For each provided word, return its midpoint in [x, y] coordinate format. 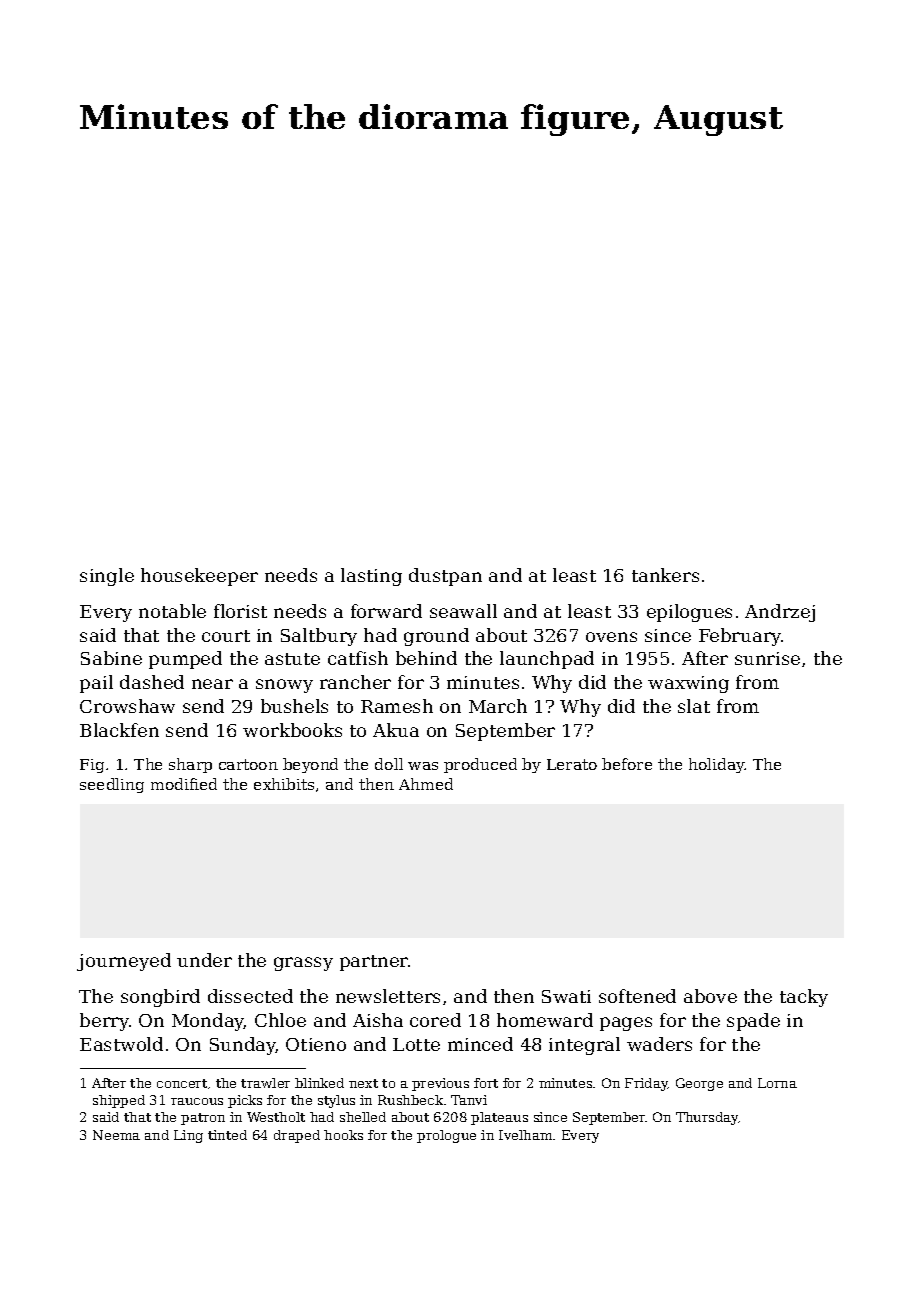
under [204, 960]
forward [386, 611]
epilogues [689, 613]
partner [374, 963]
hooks [343, 1135]
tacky [804, 998]
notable [172, 611]
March [498, 706]
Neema [116, 1135]
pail [96, 684]
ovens [611, 637]
